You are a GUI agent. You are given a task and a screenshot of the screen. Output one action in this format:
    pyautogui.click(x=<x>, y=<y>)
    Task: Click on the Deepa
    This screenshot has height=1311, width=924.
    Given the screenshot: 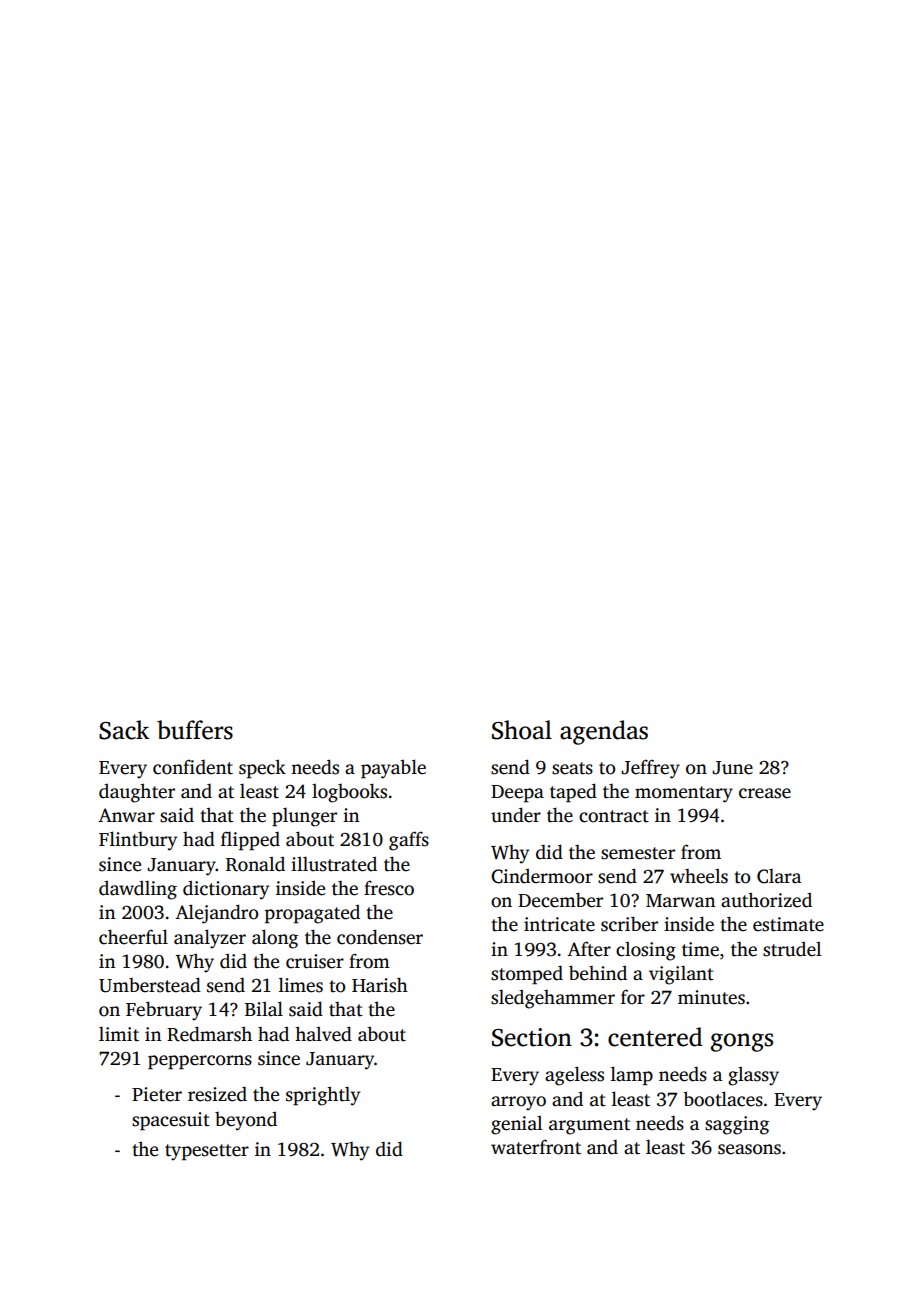 What is the action you would take?
    pyautogui.click(x=517, y=794)
